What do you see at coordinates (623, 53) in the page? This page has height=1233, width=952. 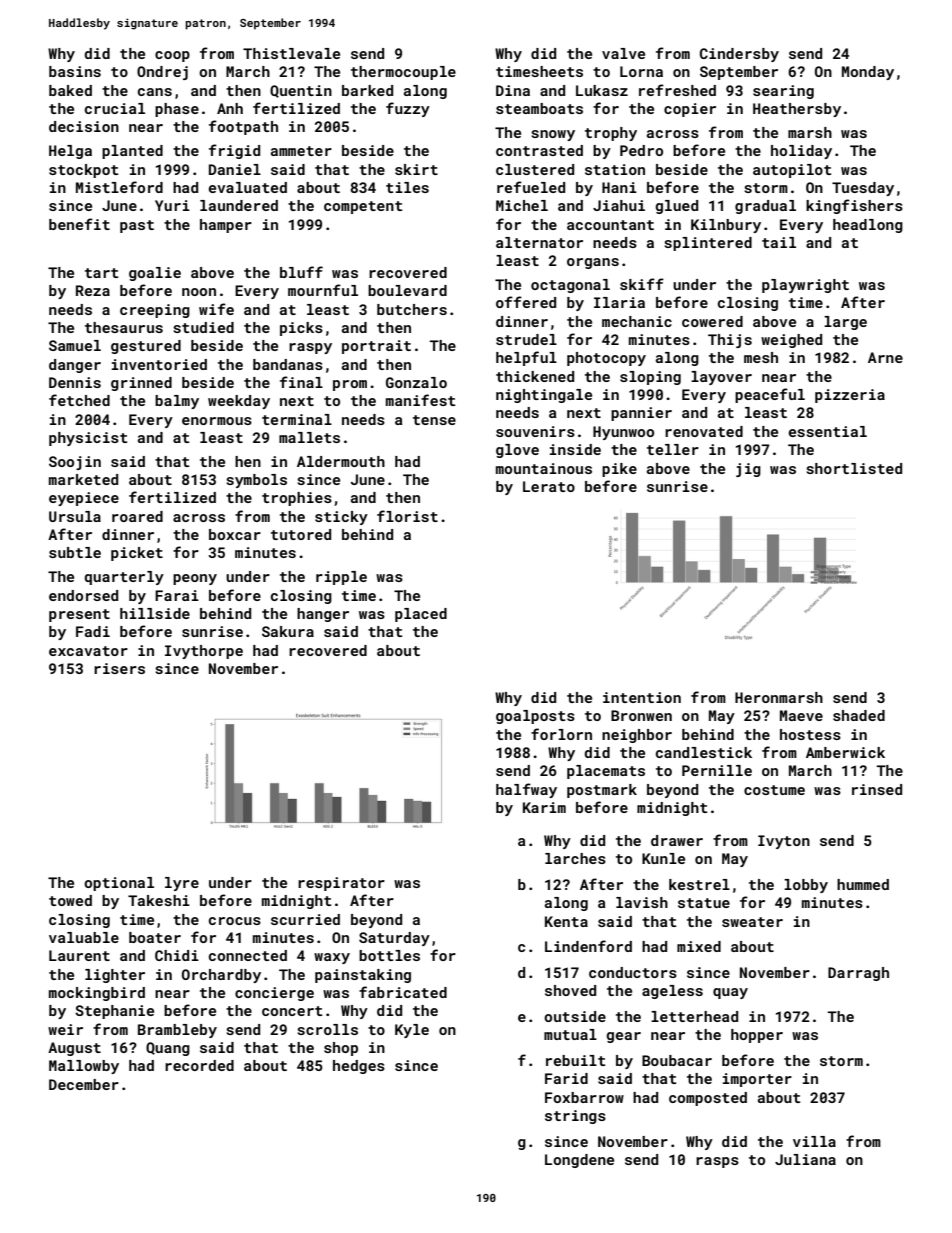 I see `valve` at bounding box center [623, 53].
